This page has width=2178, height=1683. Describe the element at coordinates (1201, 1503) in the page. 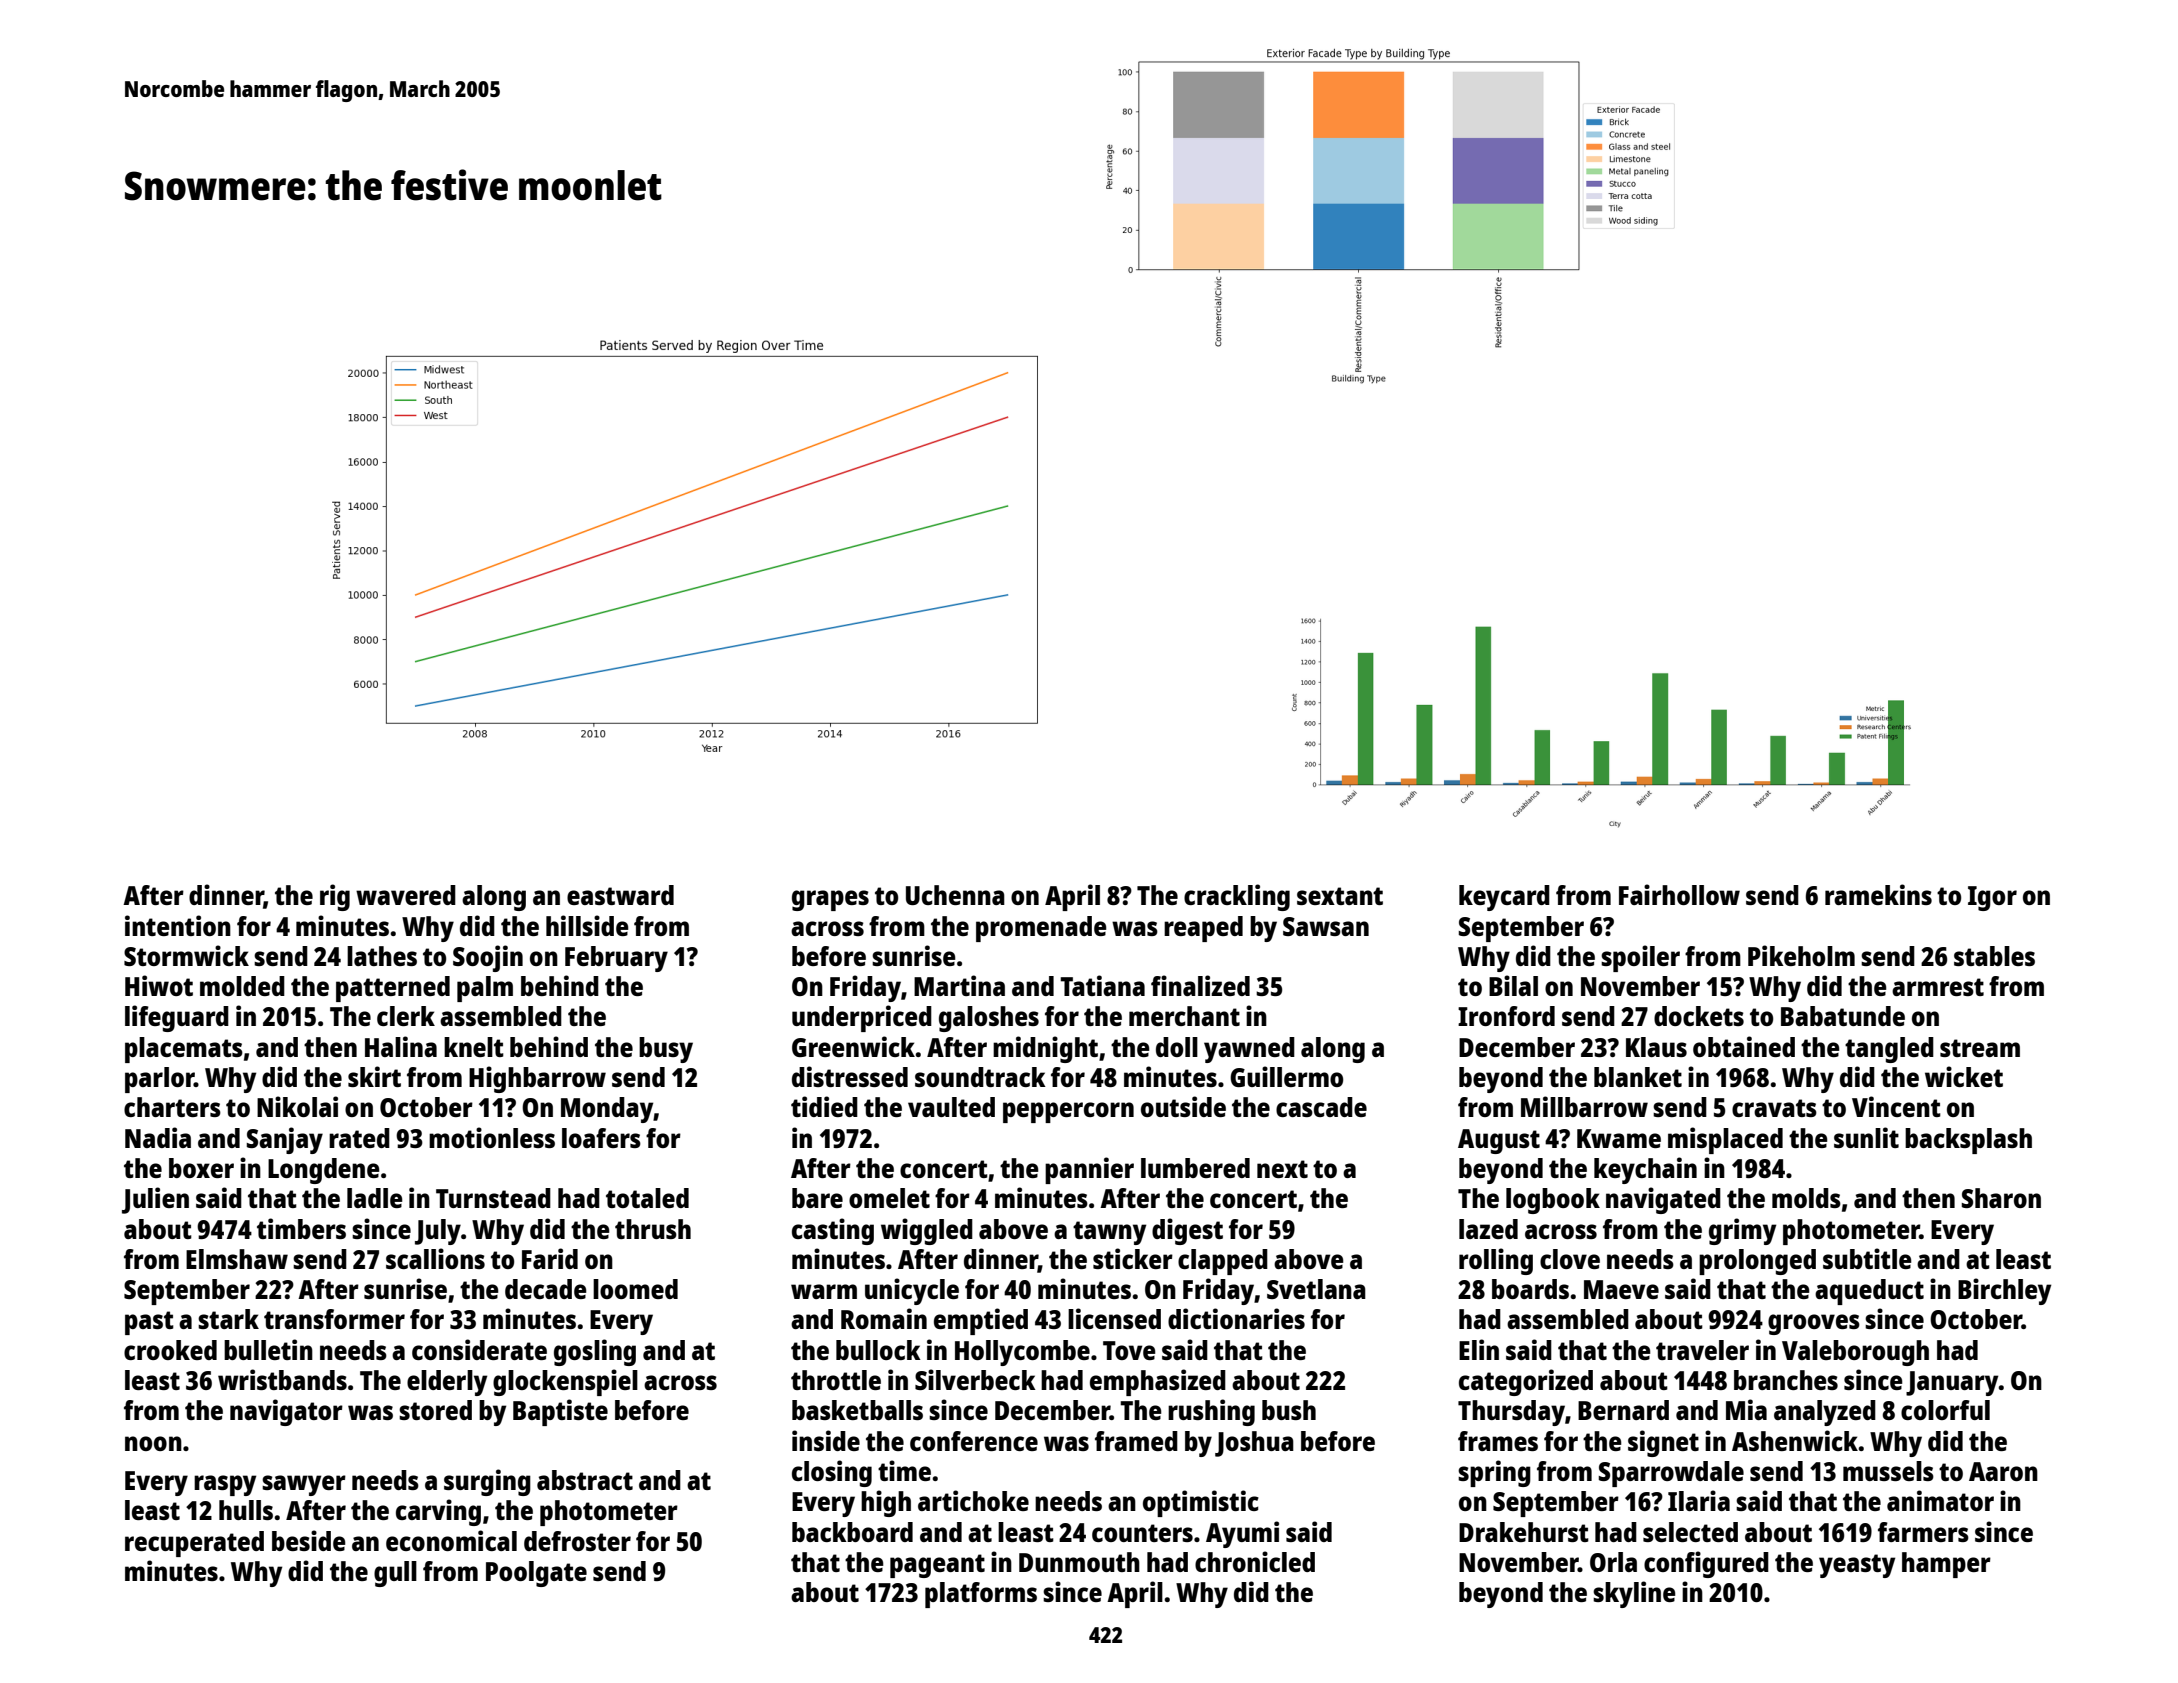

I see `optimistic` at that location.
